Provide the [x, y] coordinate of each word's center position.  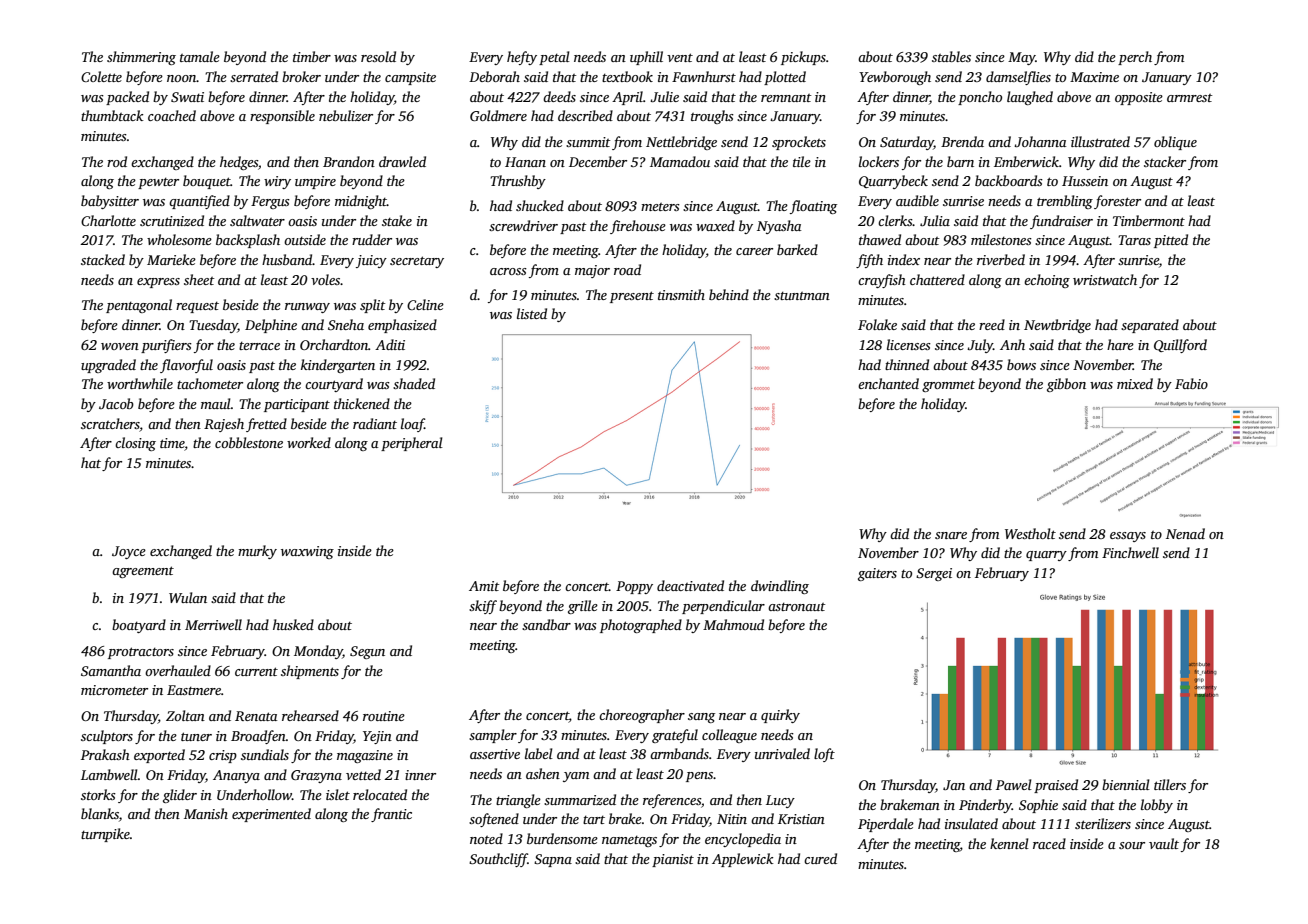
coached [172, 115]
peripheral [412, 444]
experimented [271, 815]
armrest [1190, 98]
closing [135, 444]
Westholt [1030, 533]
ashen [543, 773]
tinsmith [681, 294]
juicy [371, 261]
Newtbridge [1057, 326]
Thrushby [518, 182]
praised [1056, 786]
